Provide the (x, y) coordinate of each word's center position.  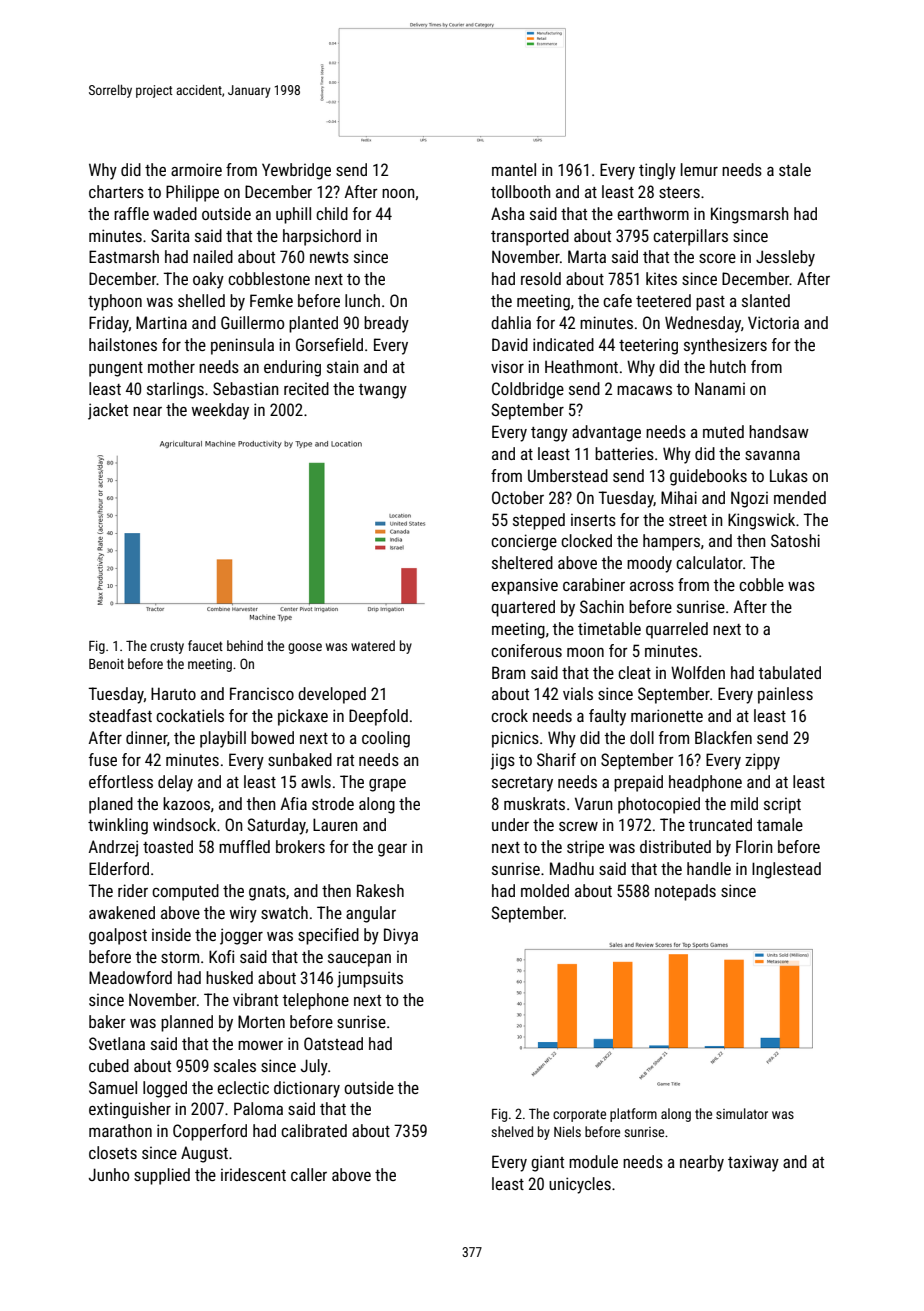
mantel (514, 169)
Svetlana (117, 1043)
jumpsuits (370, 979)
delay (175, 783)
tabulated (790, 672)
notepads (685, 892)
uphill (293, 215)
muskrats (534, 803)
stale (795, 169)
